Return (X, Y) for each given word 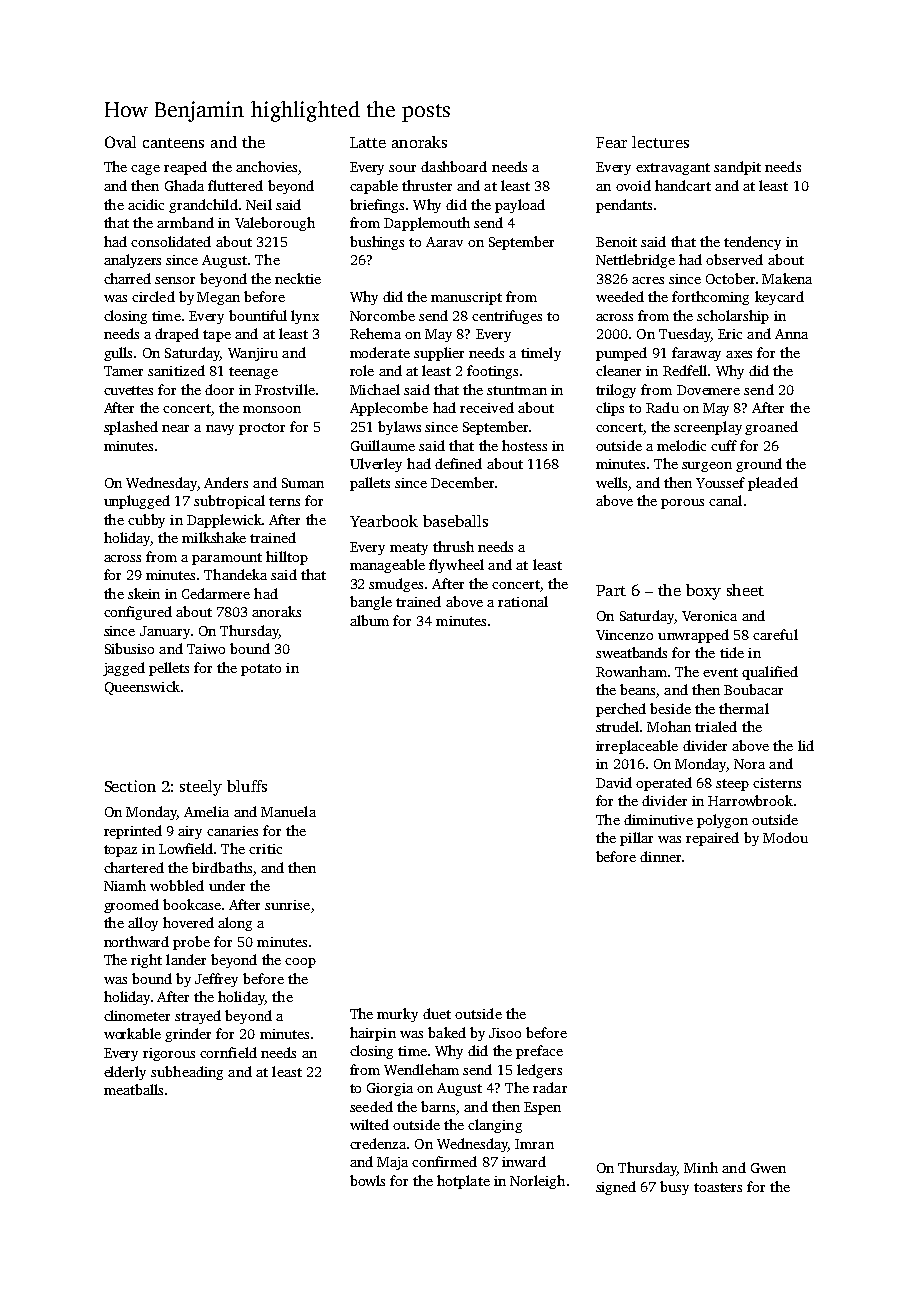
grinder (188, 1035)
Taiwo (206, 649)
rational (523, 601)
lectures (660, 142)
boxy (703, 592)
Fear (611, 142)
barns (438, 1106)
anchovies (266, 166)
